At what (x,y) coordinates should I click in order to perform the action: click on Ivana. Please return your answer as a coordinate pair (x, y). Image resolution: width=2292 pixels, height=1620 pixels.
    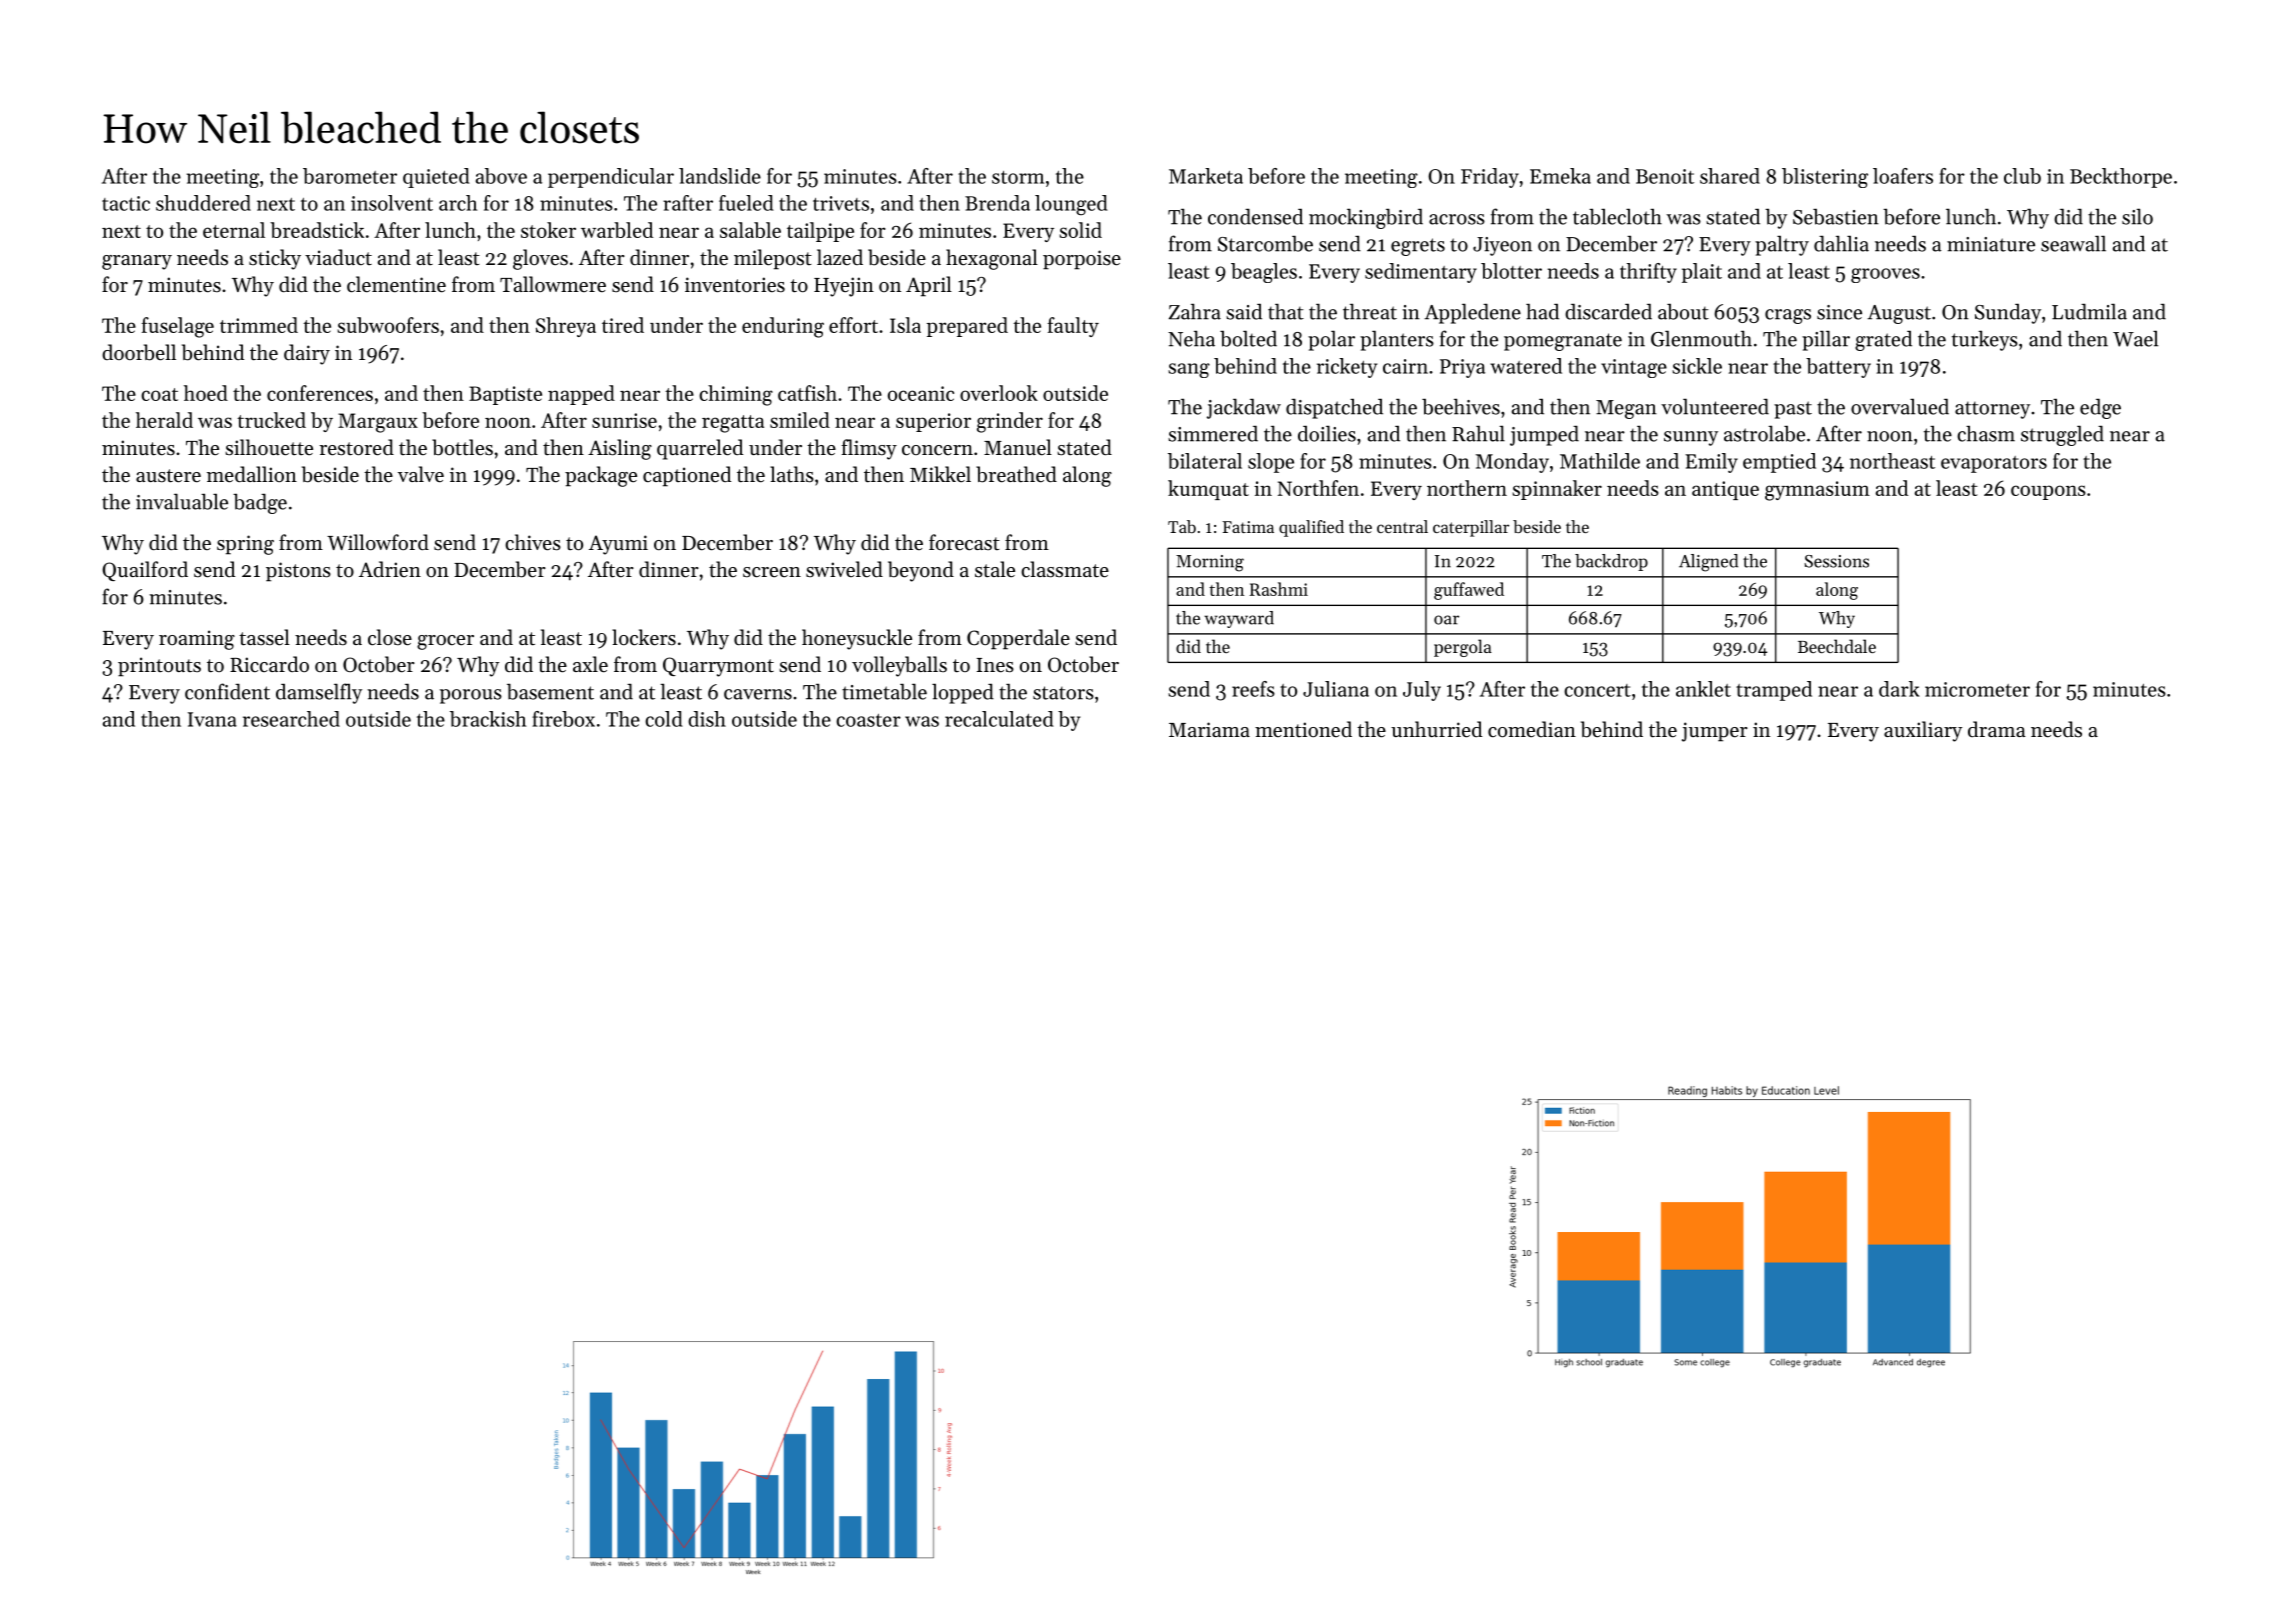
    Looking at the image, I should click on (212, 719).
